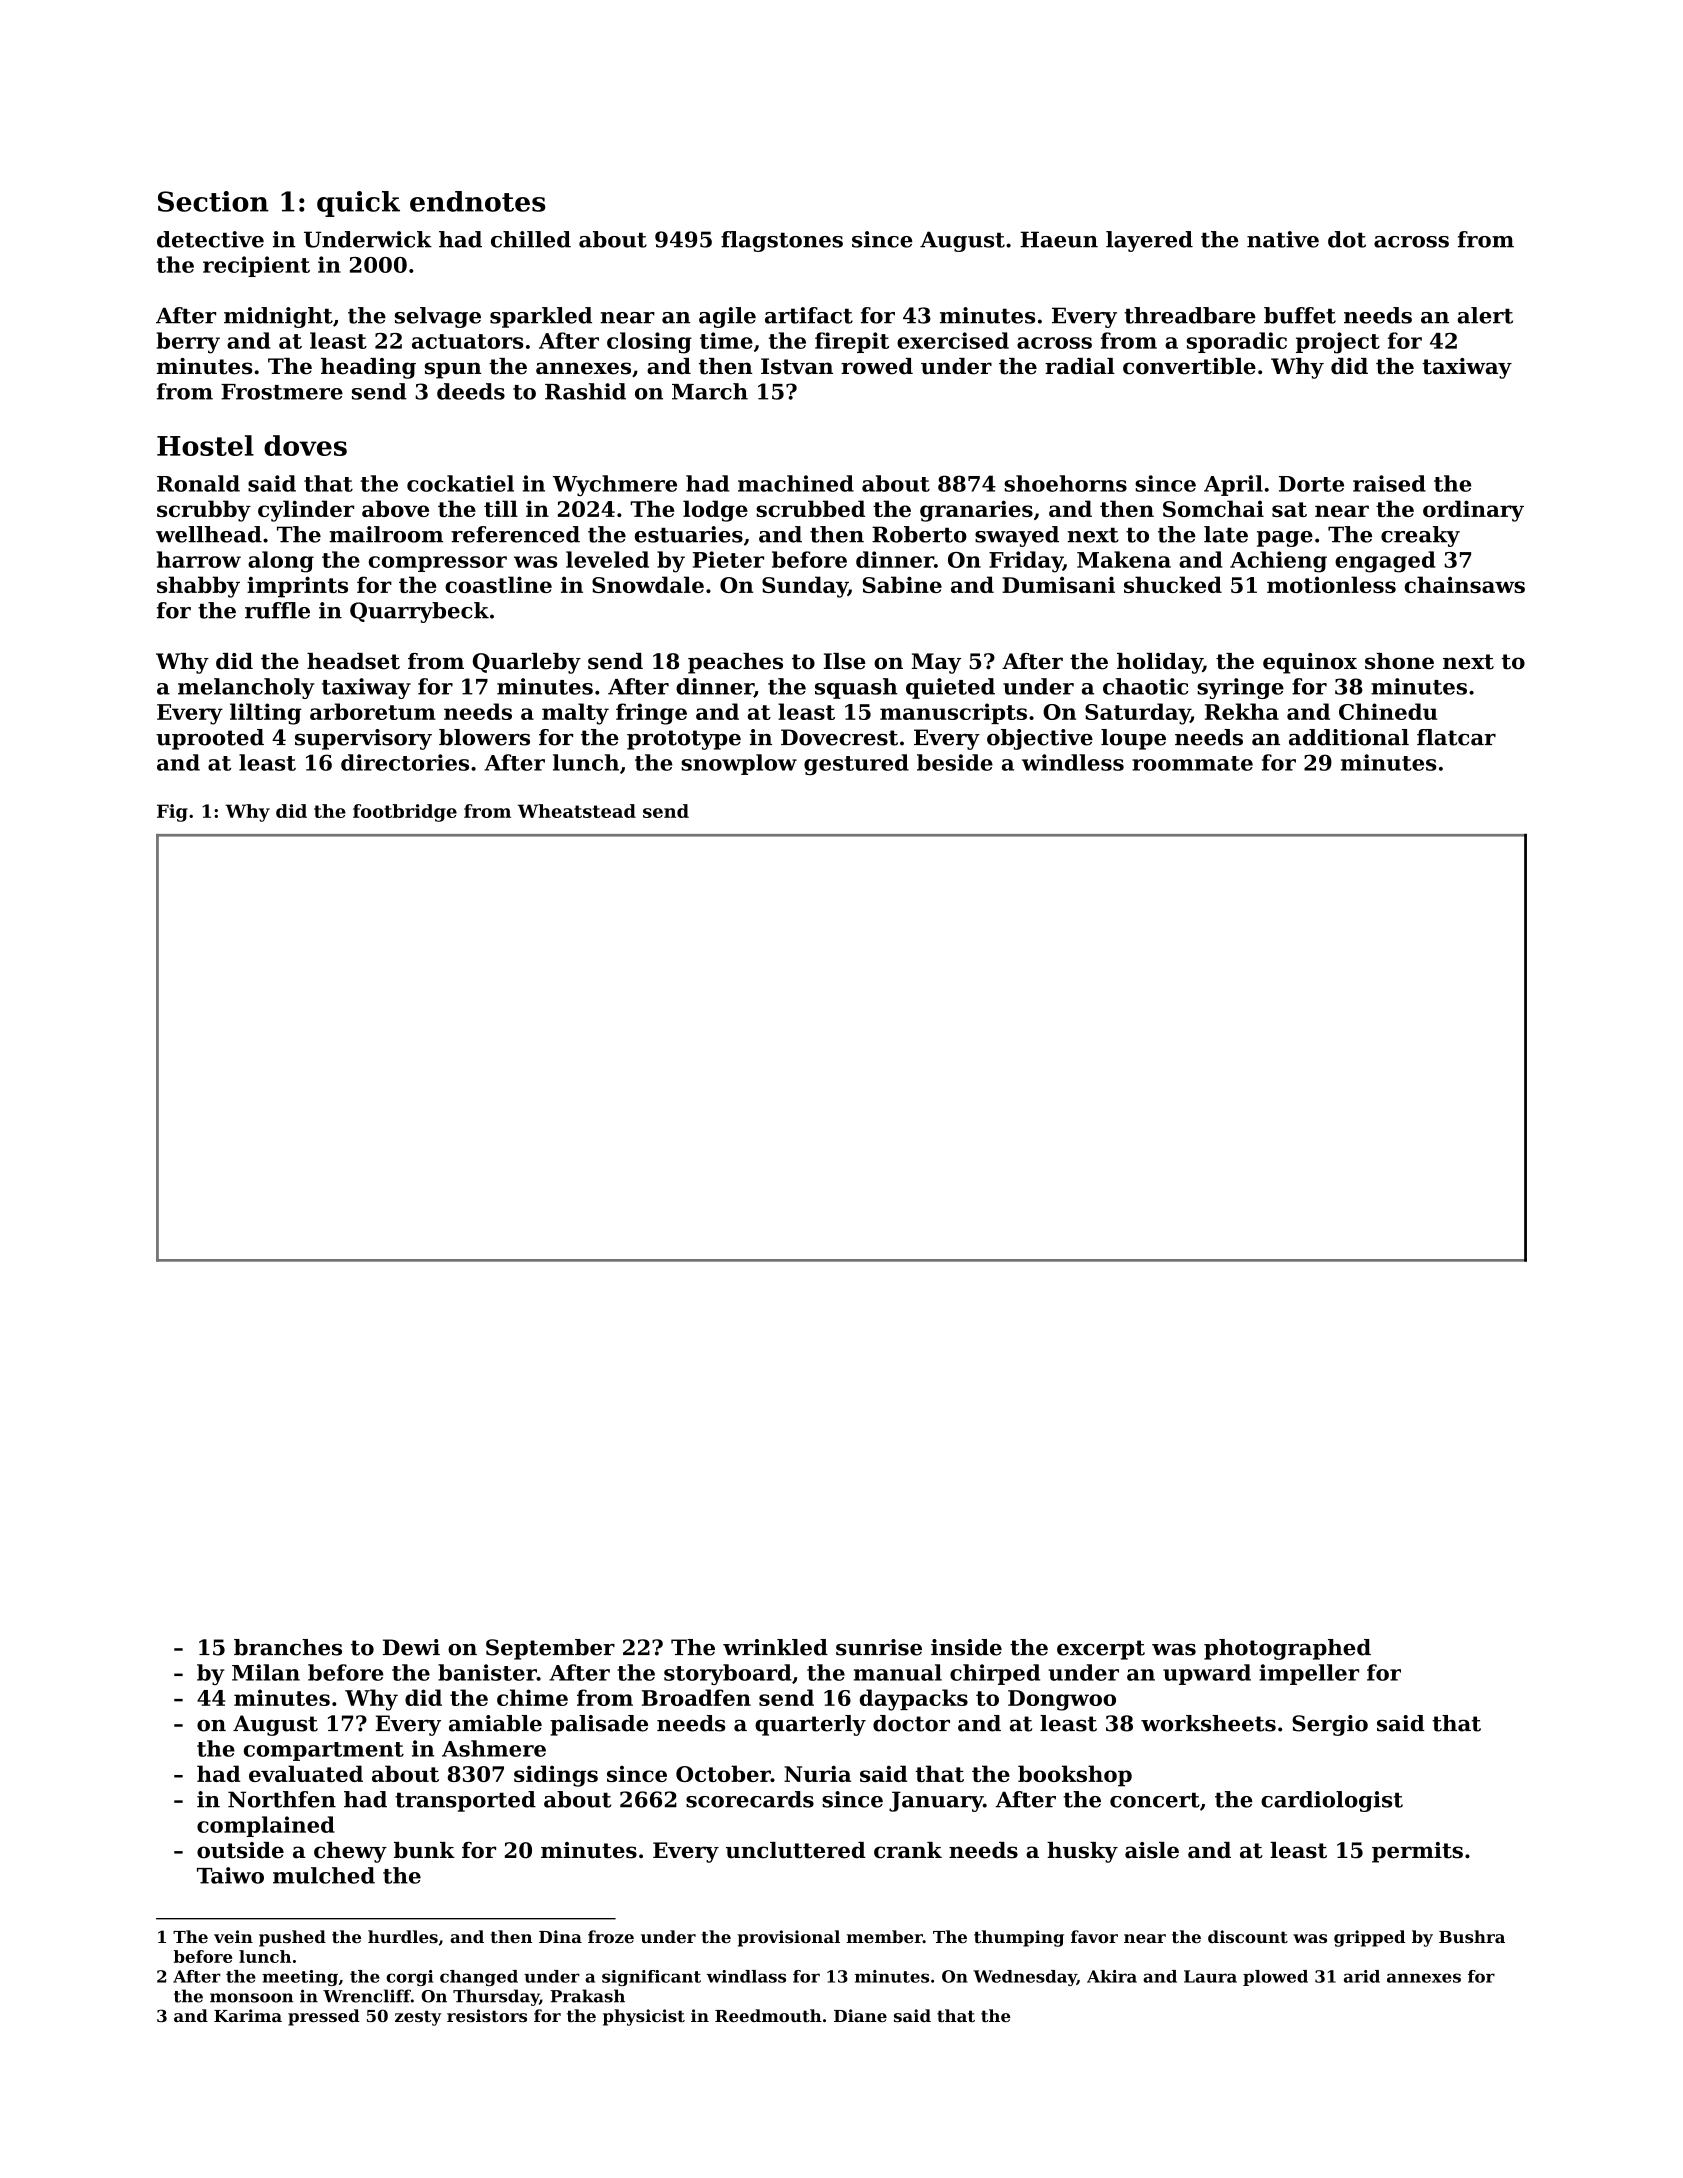 This screenshot has width=1683, height=2178. Describe the element at coordinates (1309, 1674) in the screenshot. I see `impeller` at that location.
